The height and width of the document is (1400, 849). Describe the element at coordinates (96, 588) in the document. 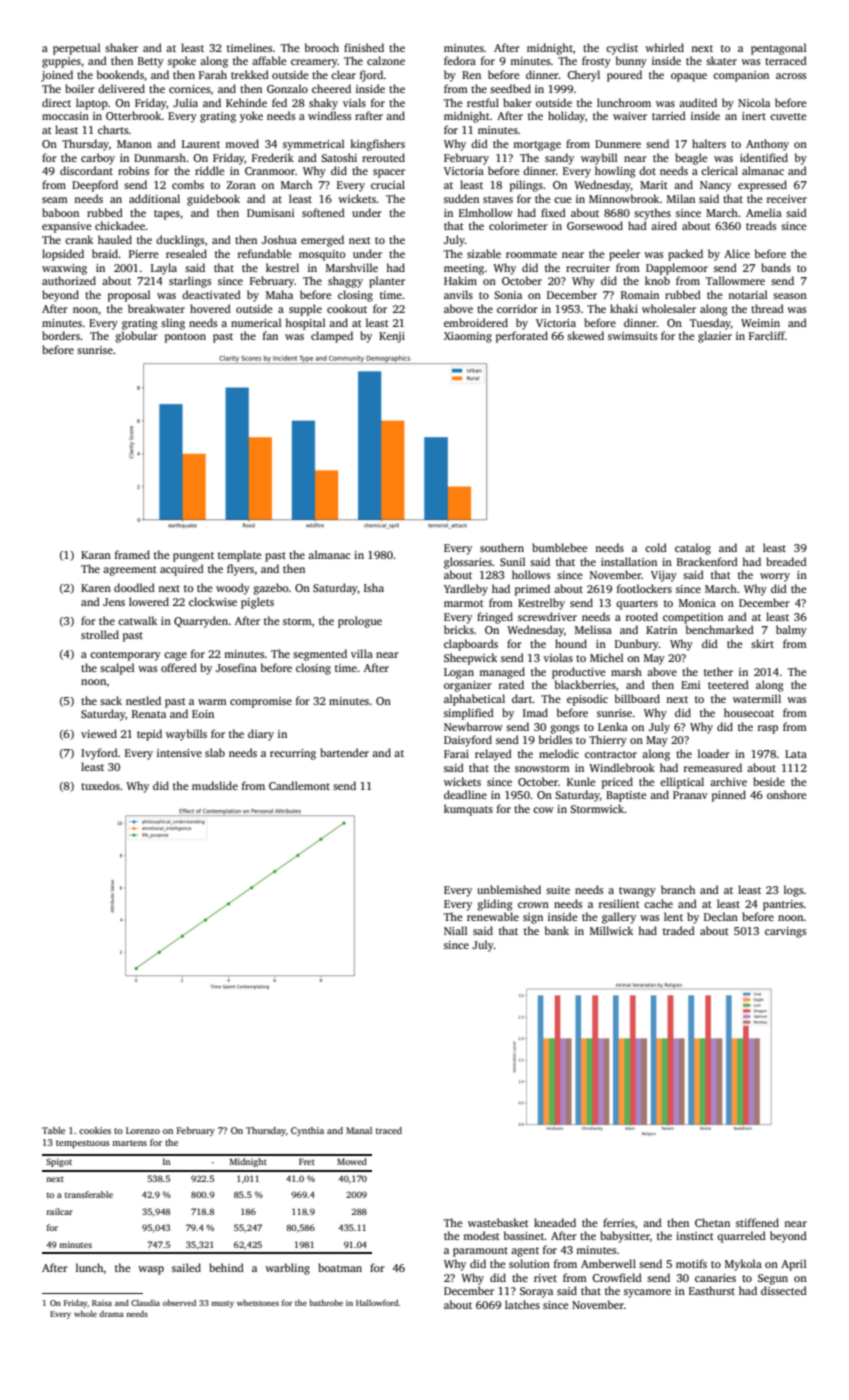

I see `Karen` at that location.
